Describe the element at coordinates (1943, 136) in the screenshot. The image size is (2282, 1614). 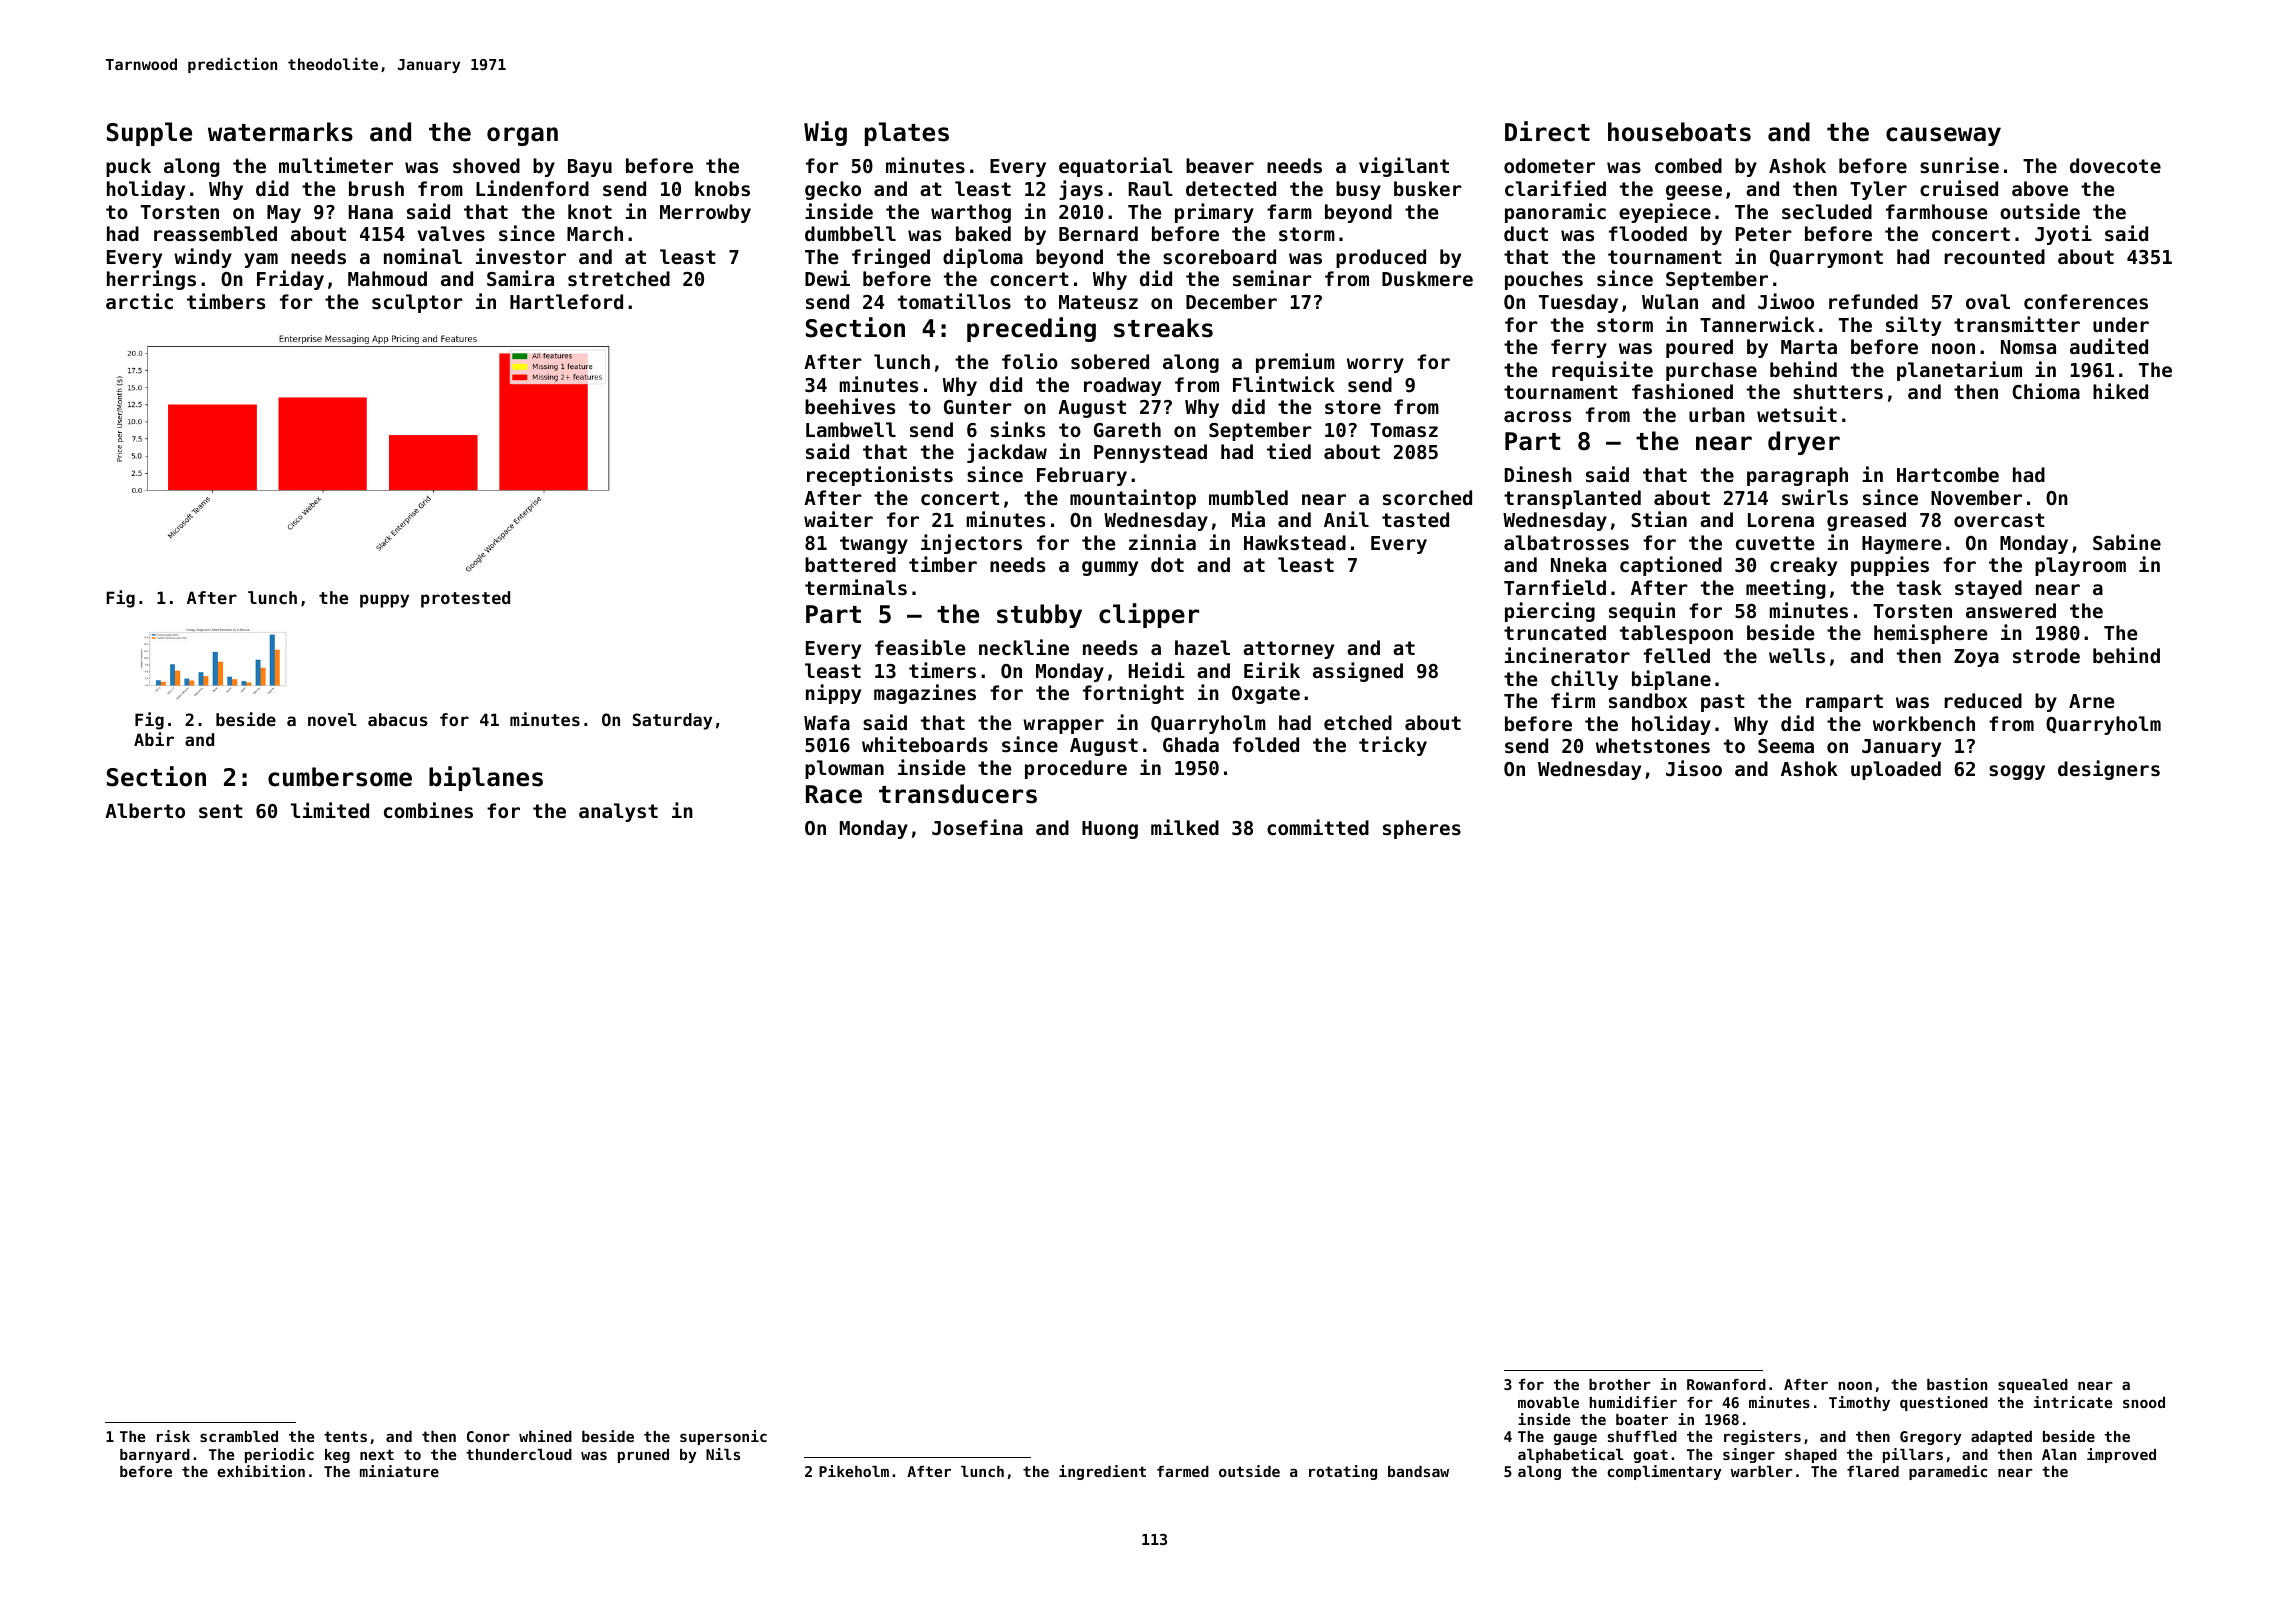
I see `causeway` at that location.
